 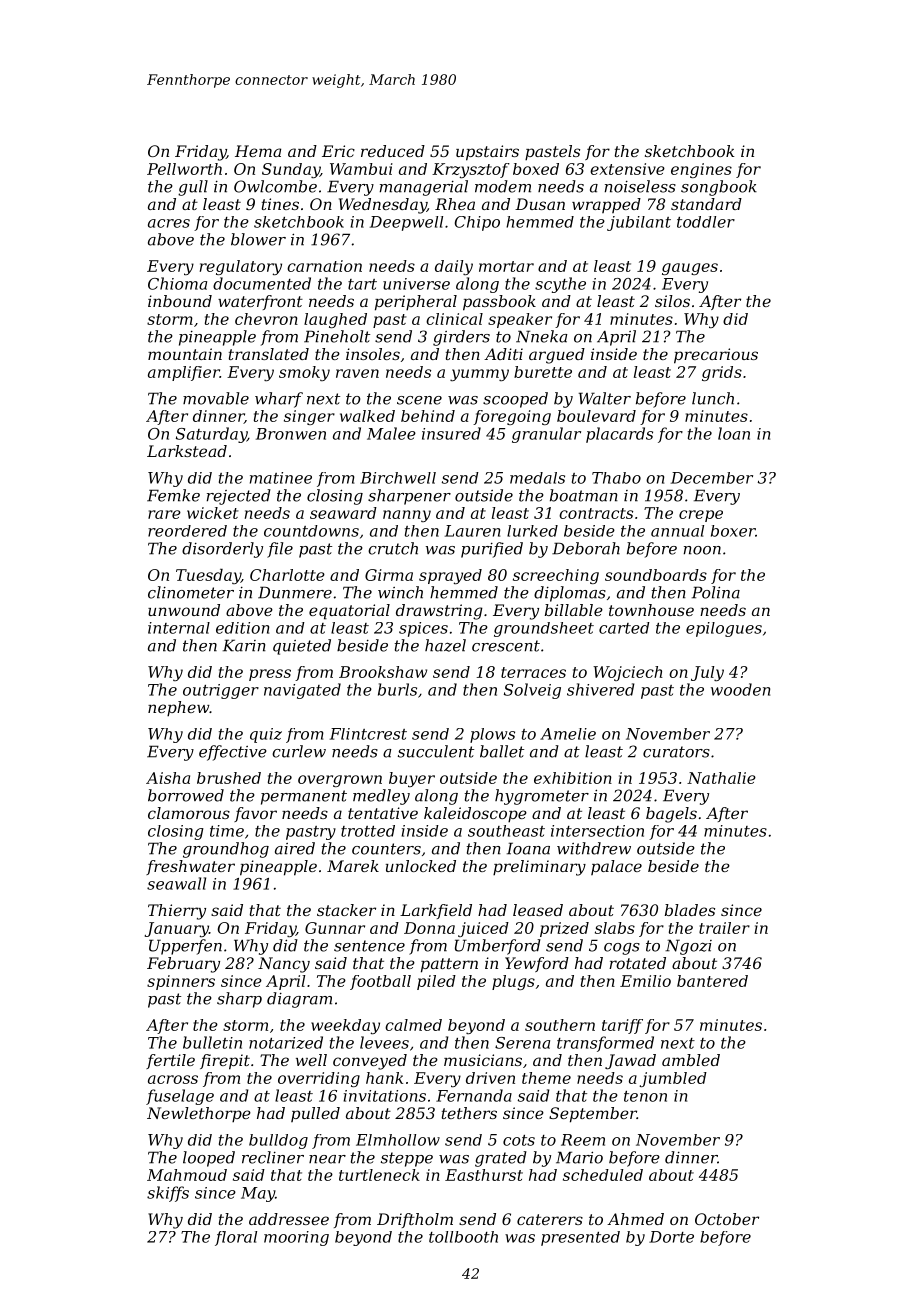 I want to click on tines, so click(x=280, y=204).
